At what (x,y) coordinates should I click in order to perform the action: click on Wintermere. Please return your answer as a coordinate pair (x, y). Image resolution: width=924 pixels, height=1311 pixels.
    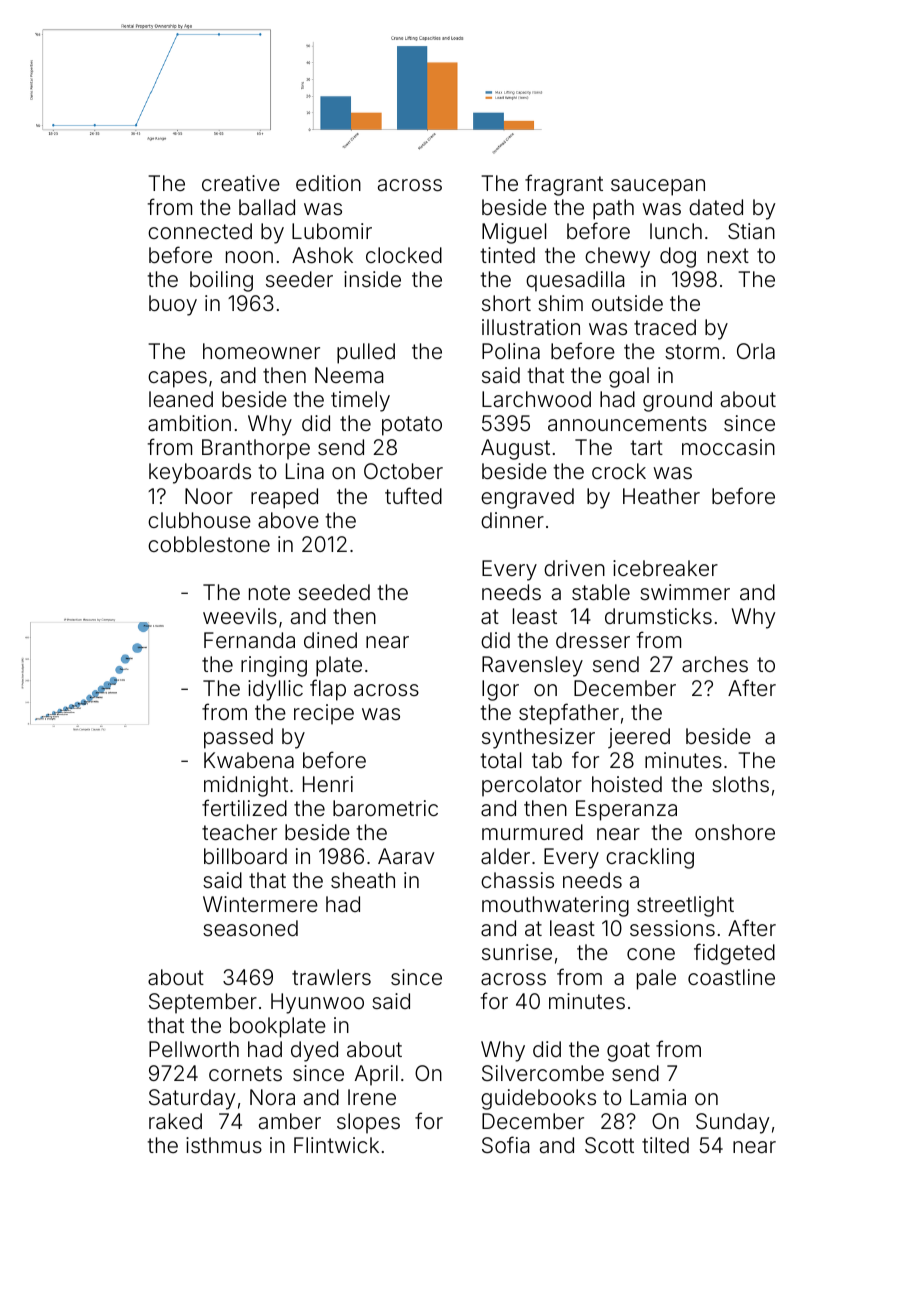
    Looking at the image, I should click on (260, 904).
